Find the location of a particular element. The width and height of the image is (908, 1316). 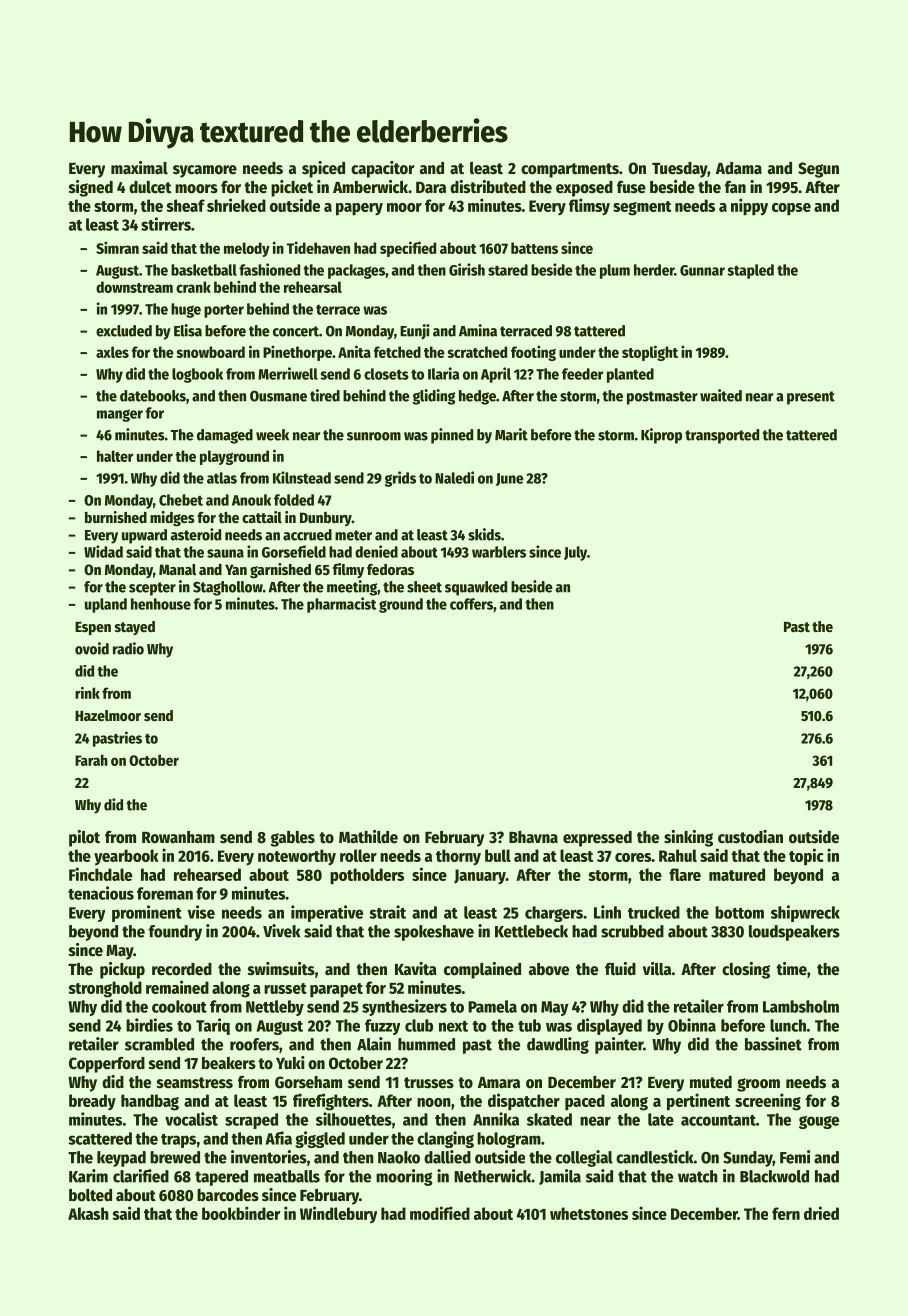

bookbinder is located at coordinates (241, 1213).
